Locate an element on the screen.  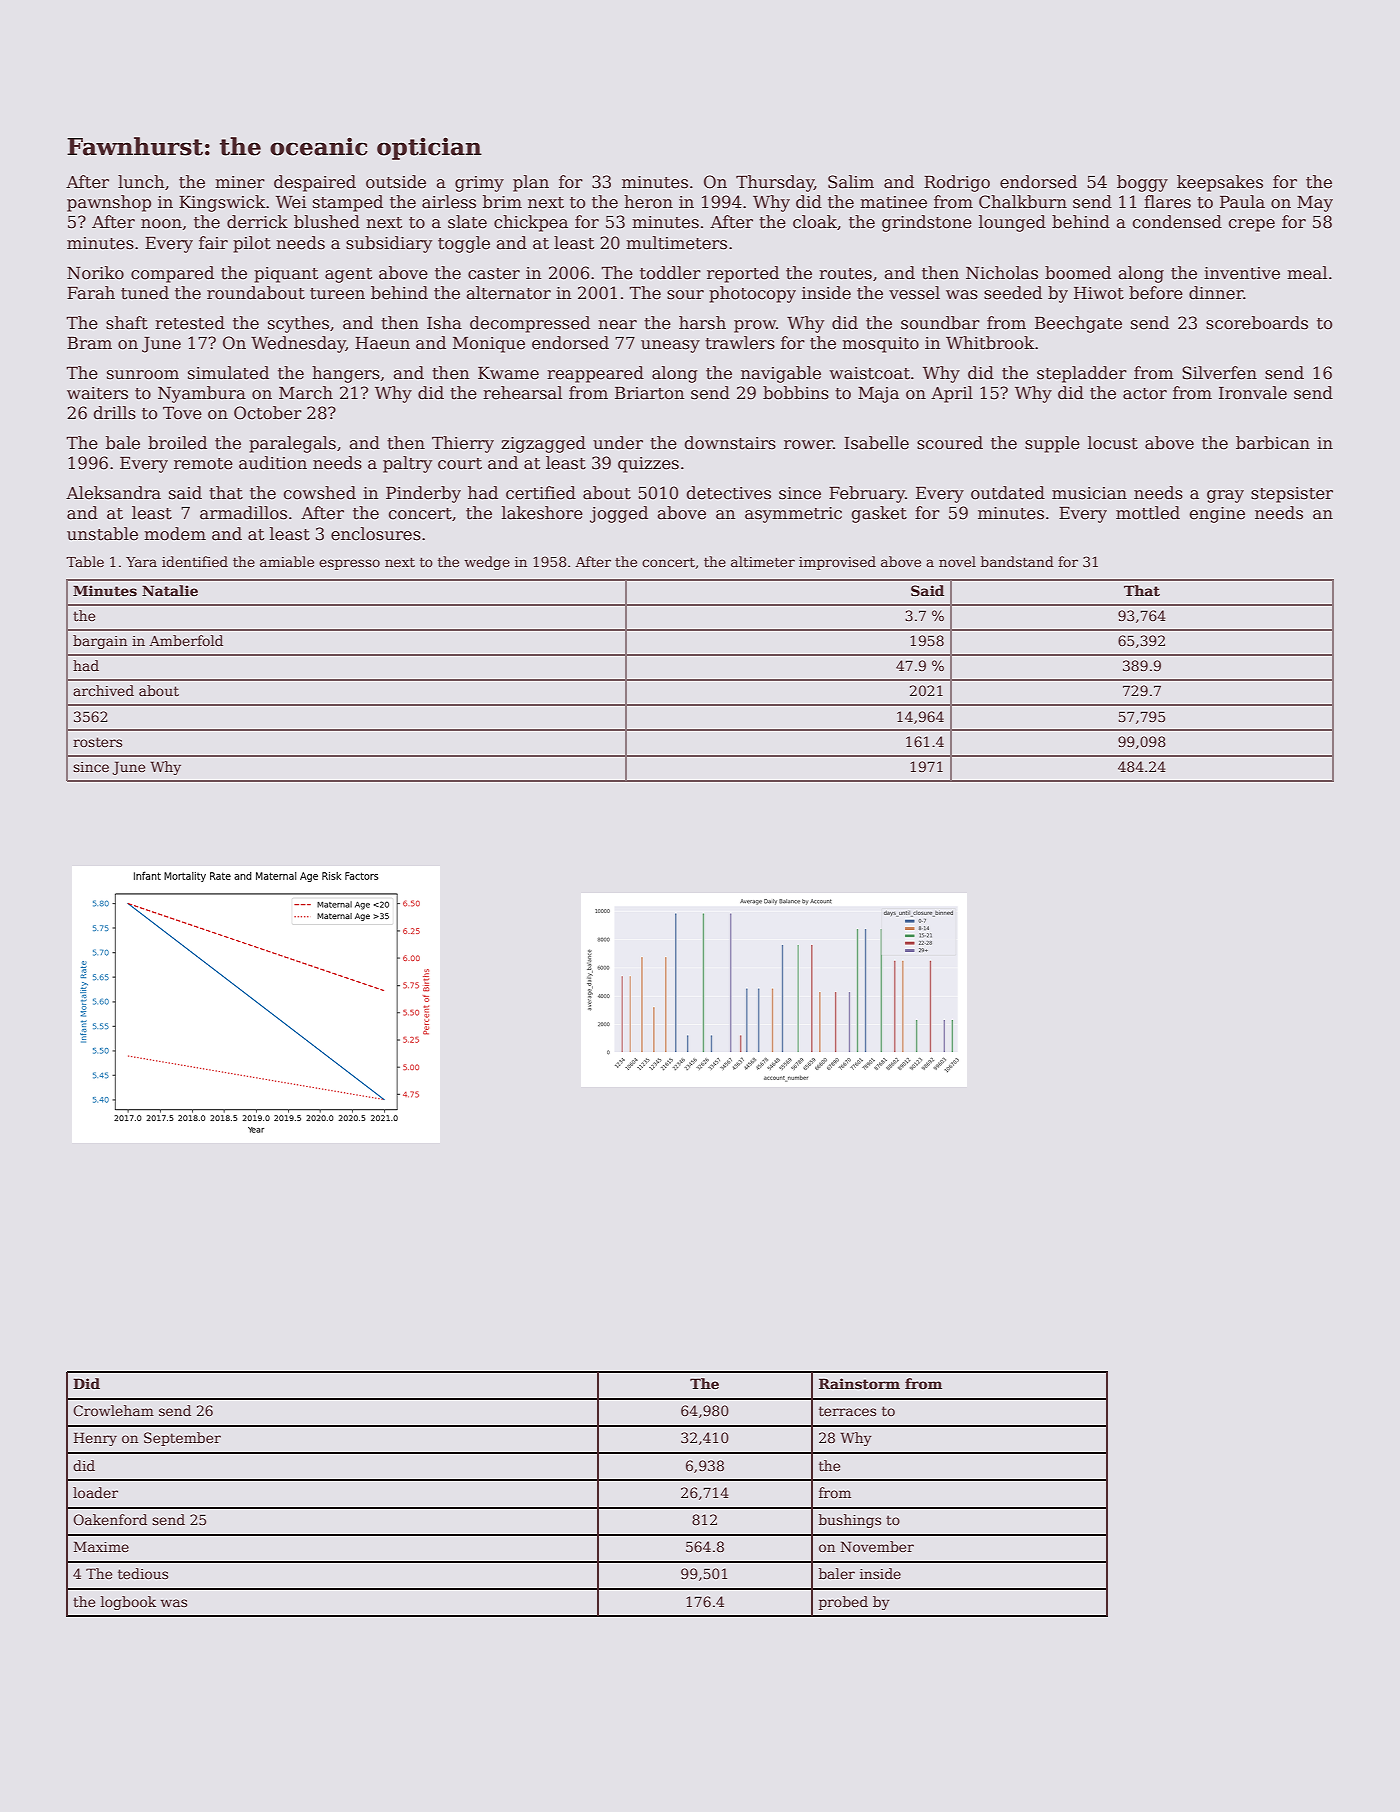
probed is located at coordinates (843, 1603).
